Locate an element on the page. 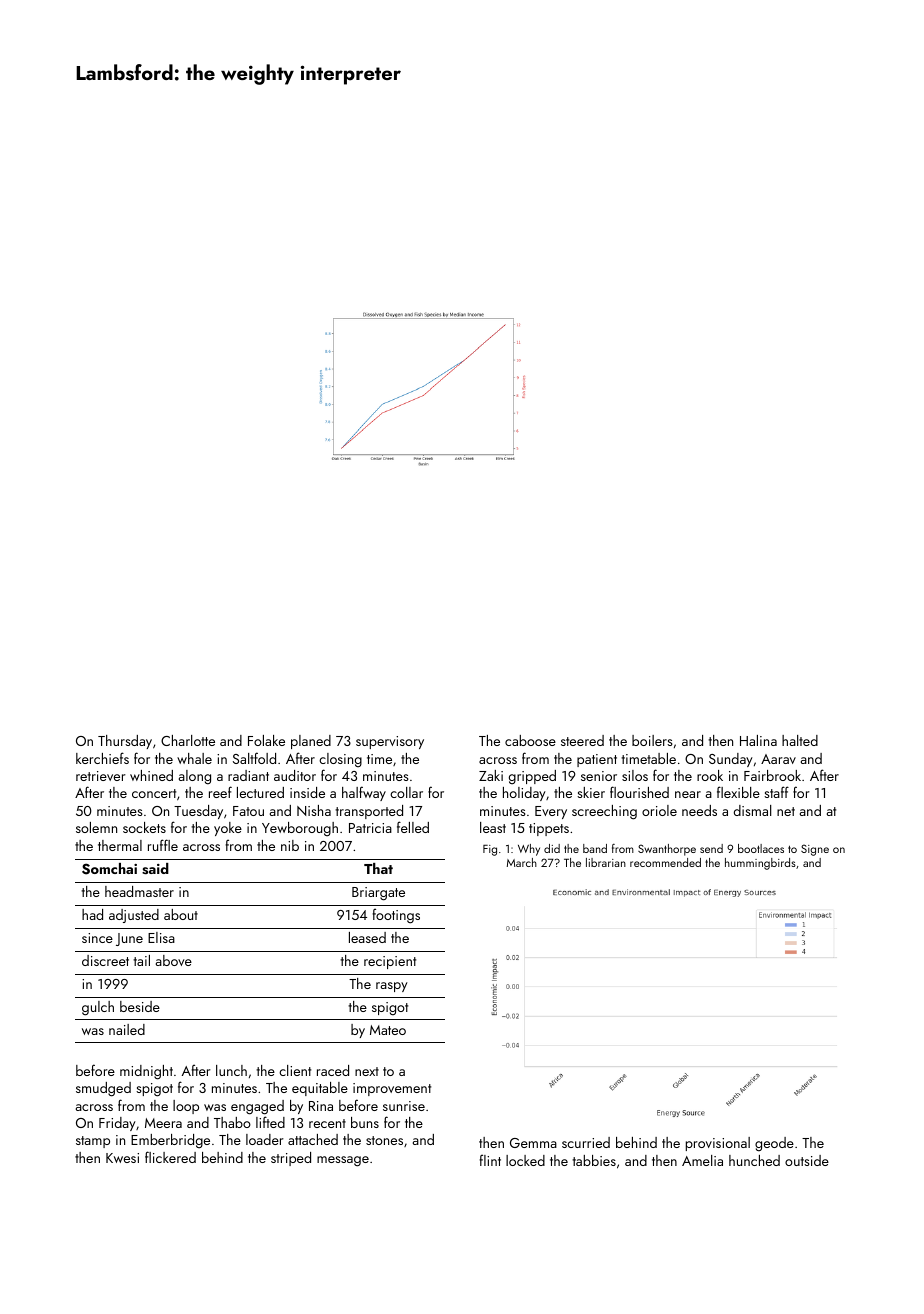  boilers is located at coordinates (652, 740).
